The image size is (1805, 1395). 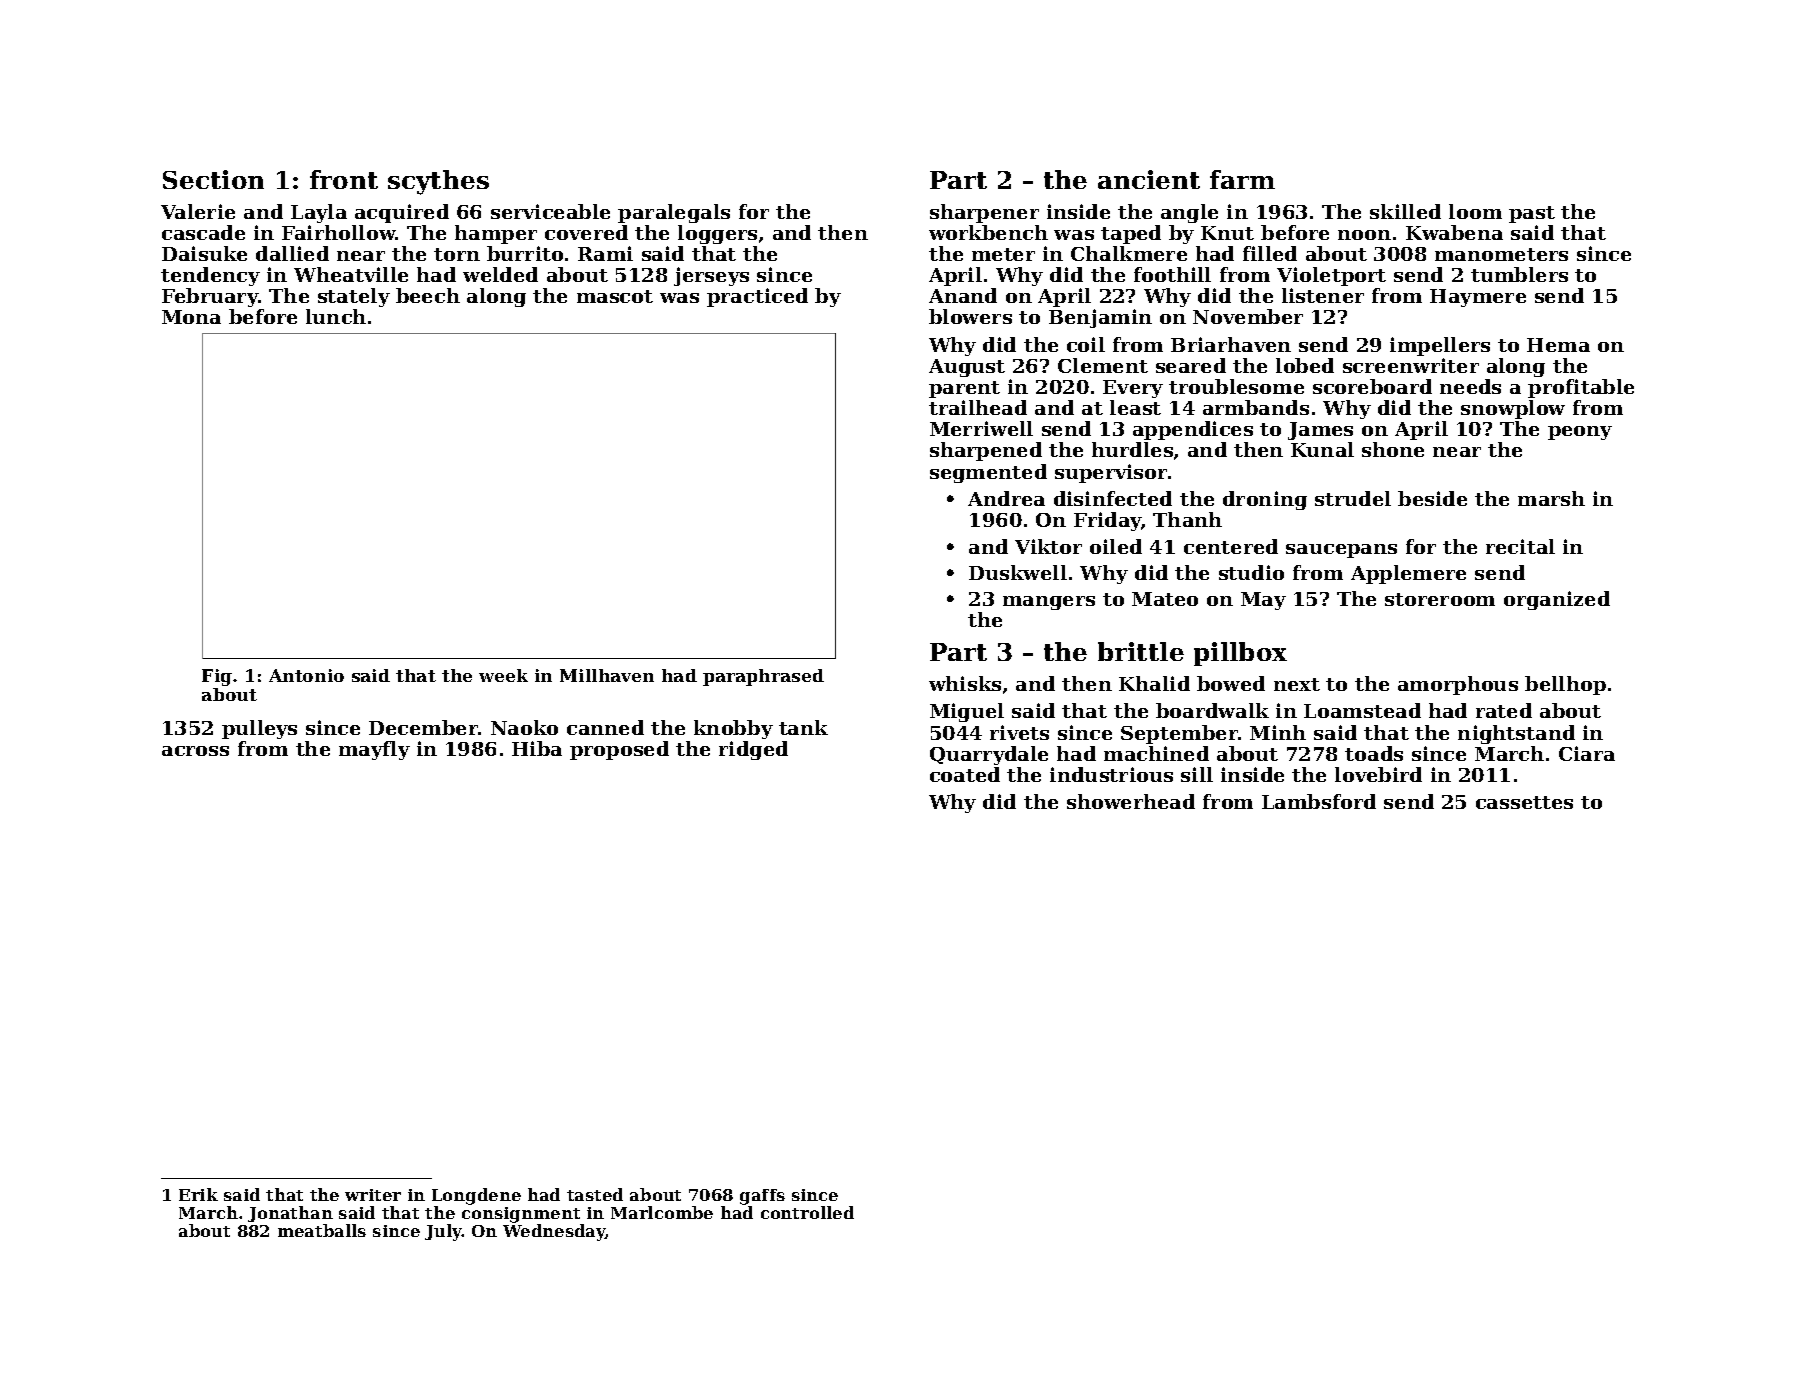 I want to click on bellhop, so click(x=1565, y=685).
